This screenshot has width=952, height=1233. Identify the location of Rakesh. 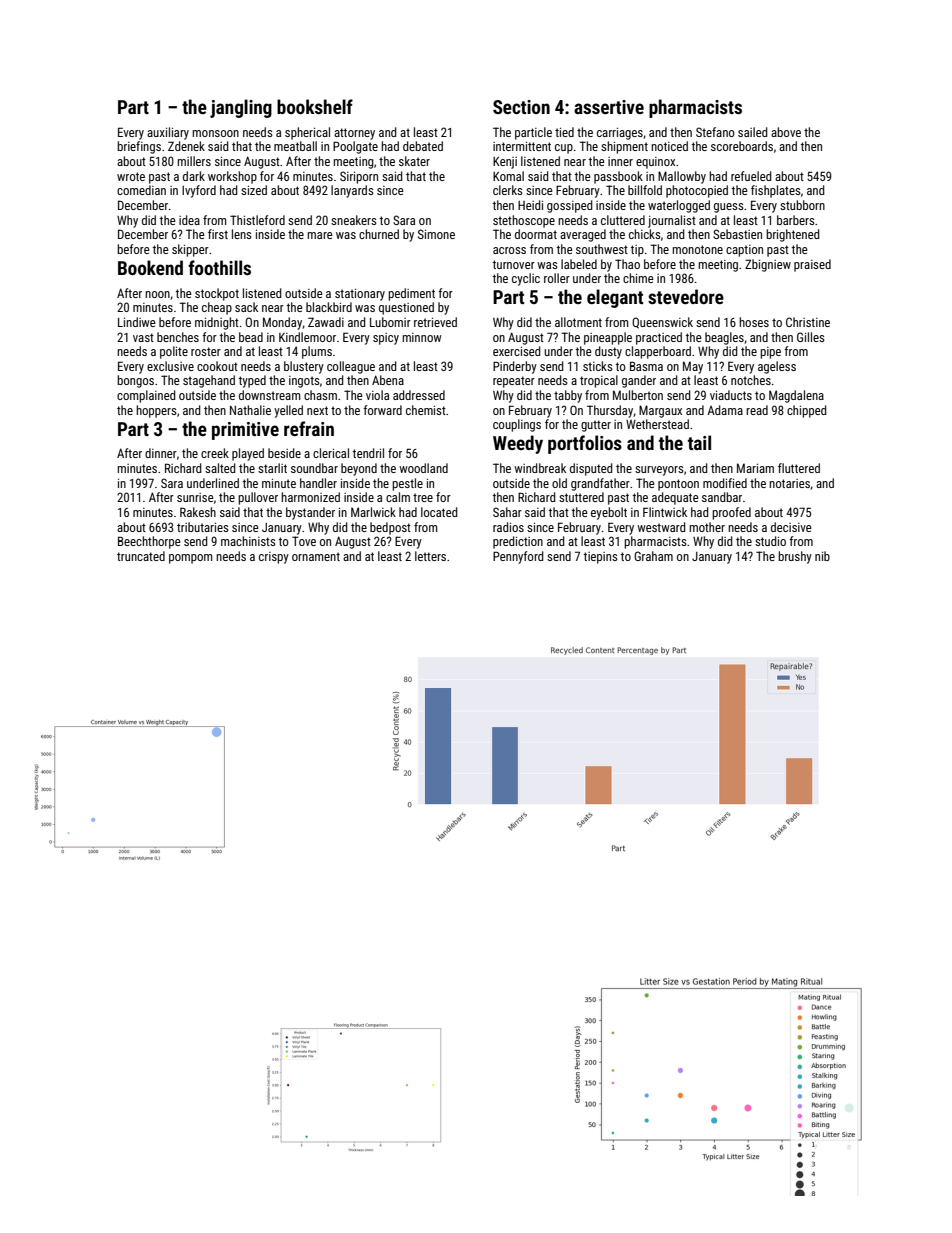
(198, 512).
